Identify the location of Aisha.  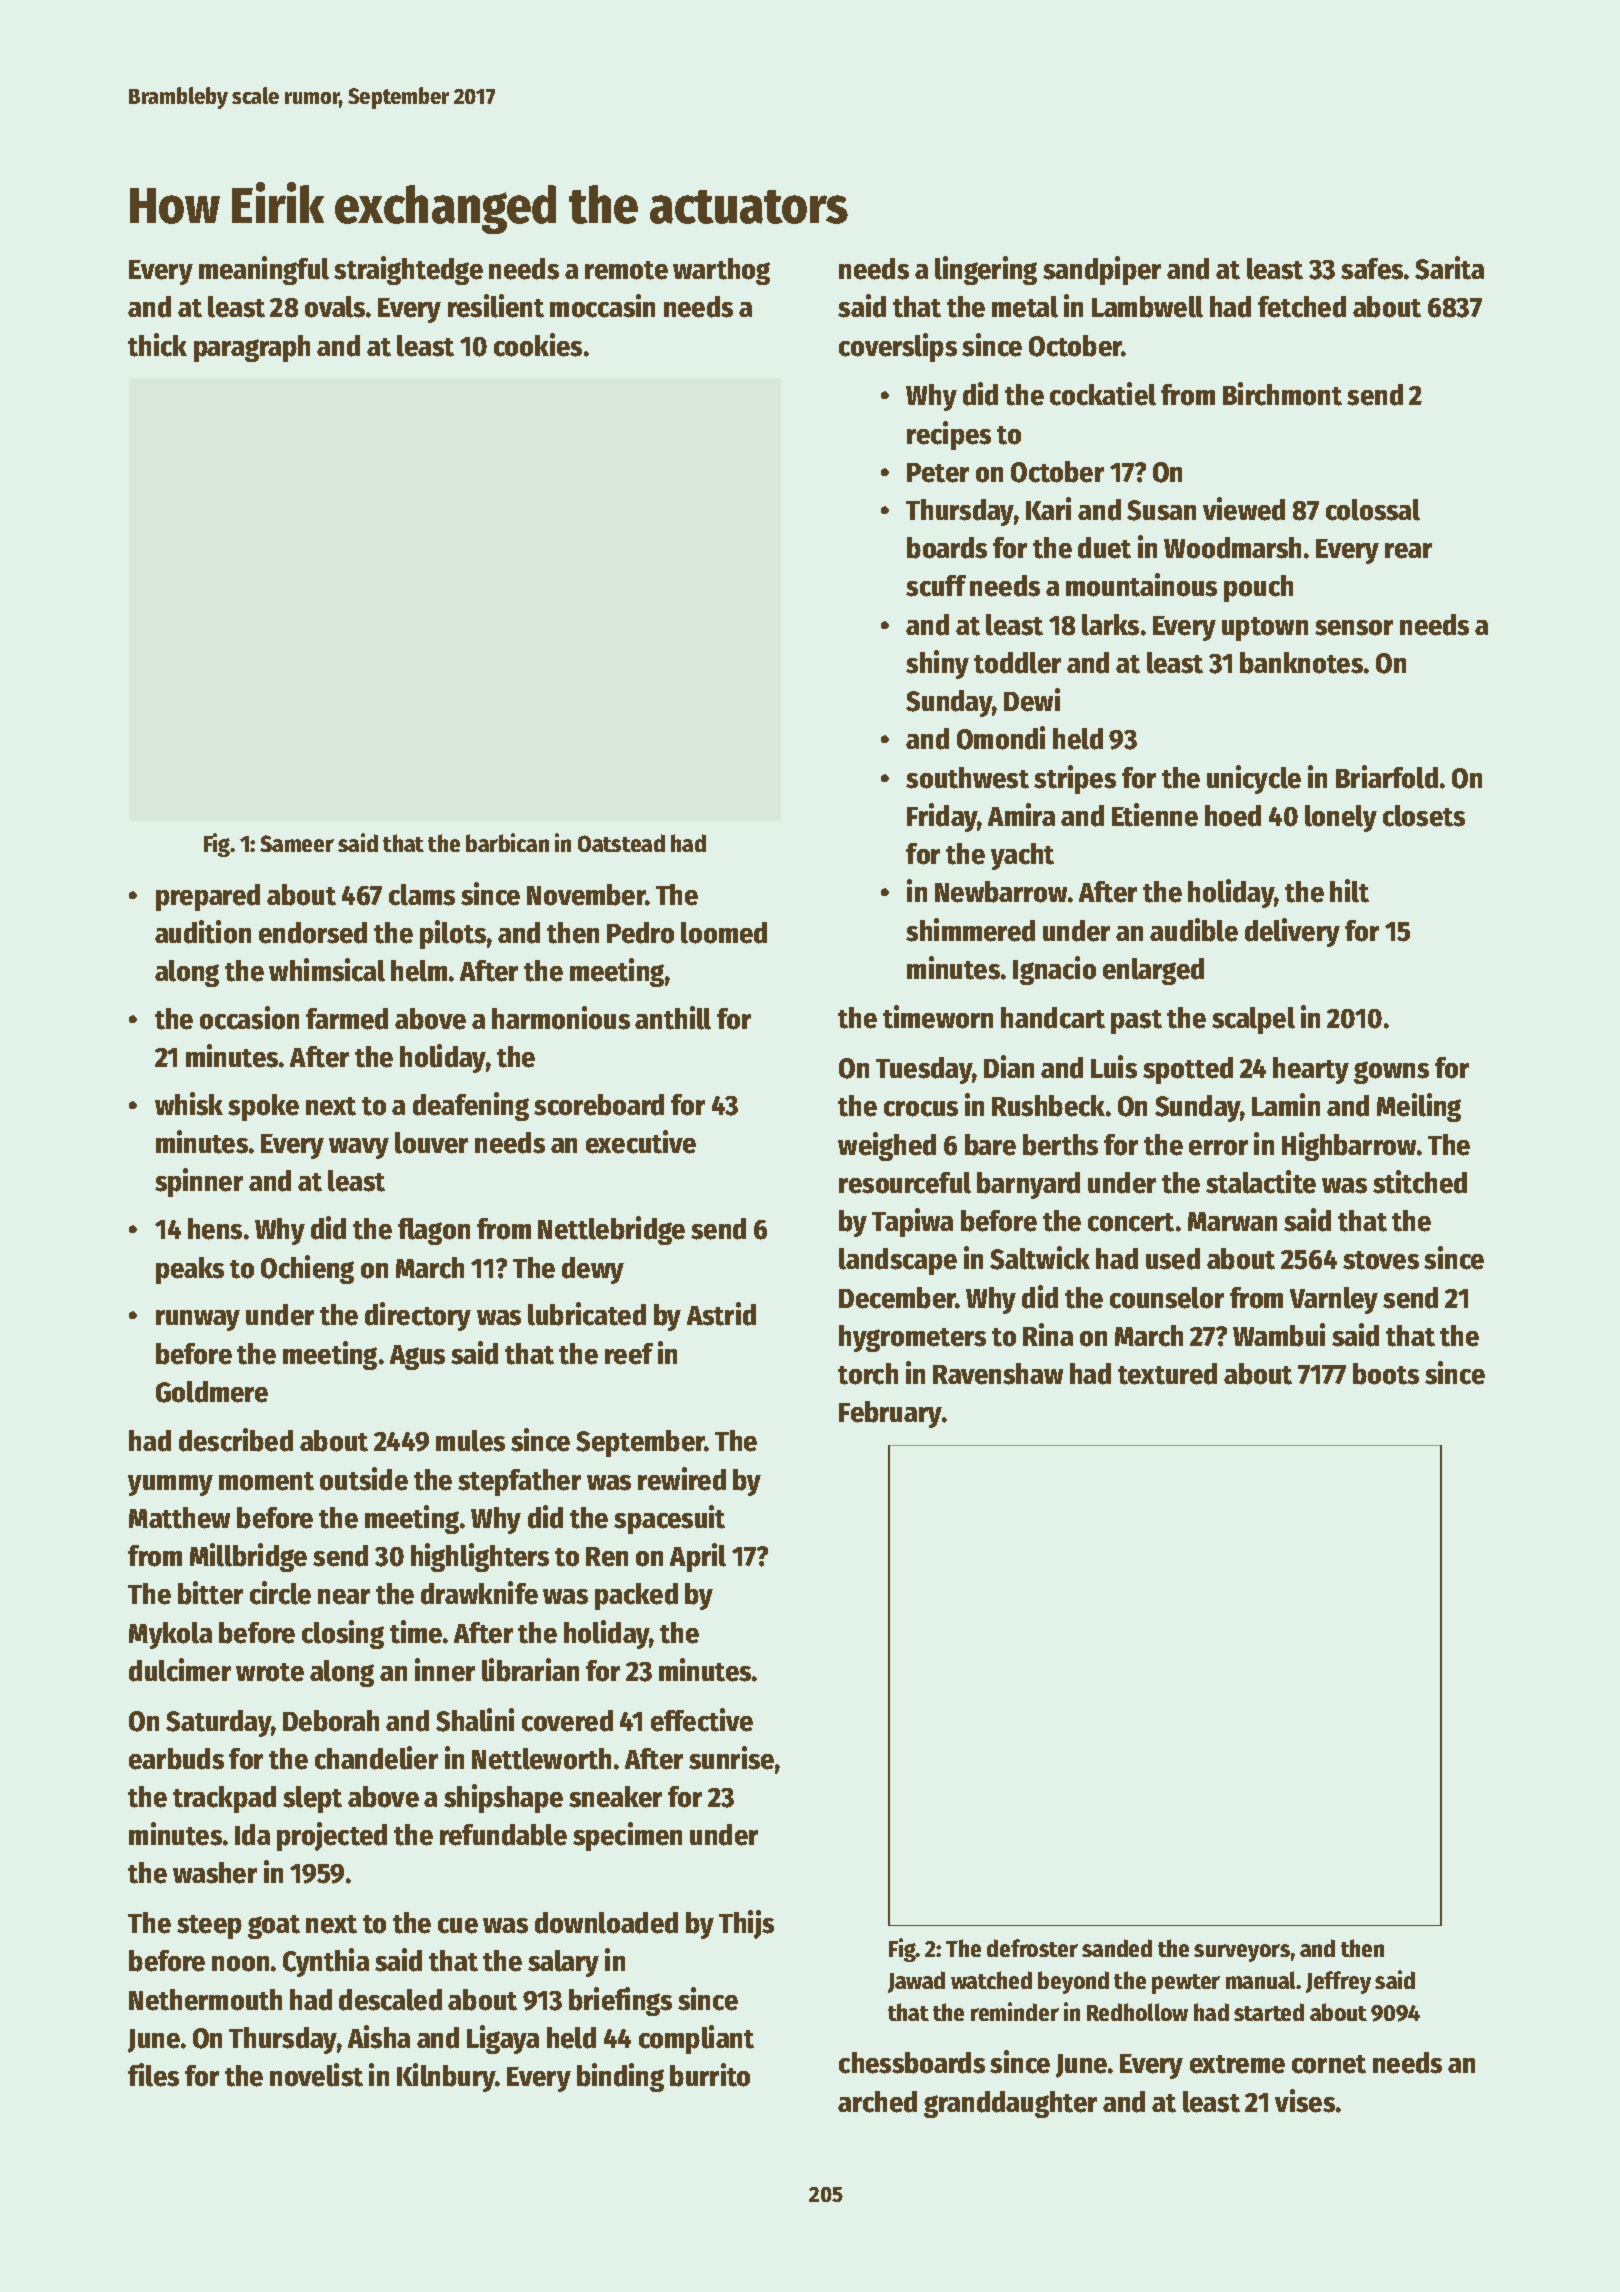
(379, 2037).
